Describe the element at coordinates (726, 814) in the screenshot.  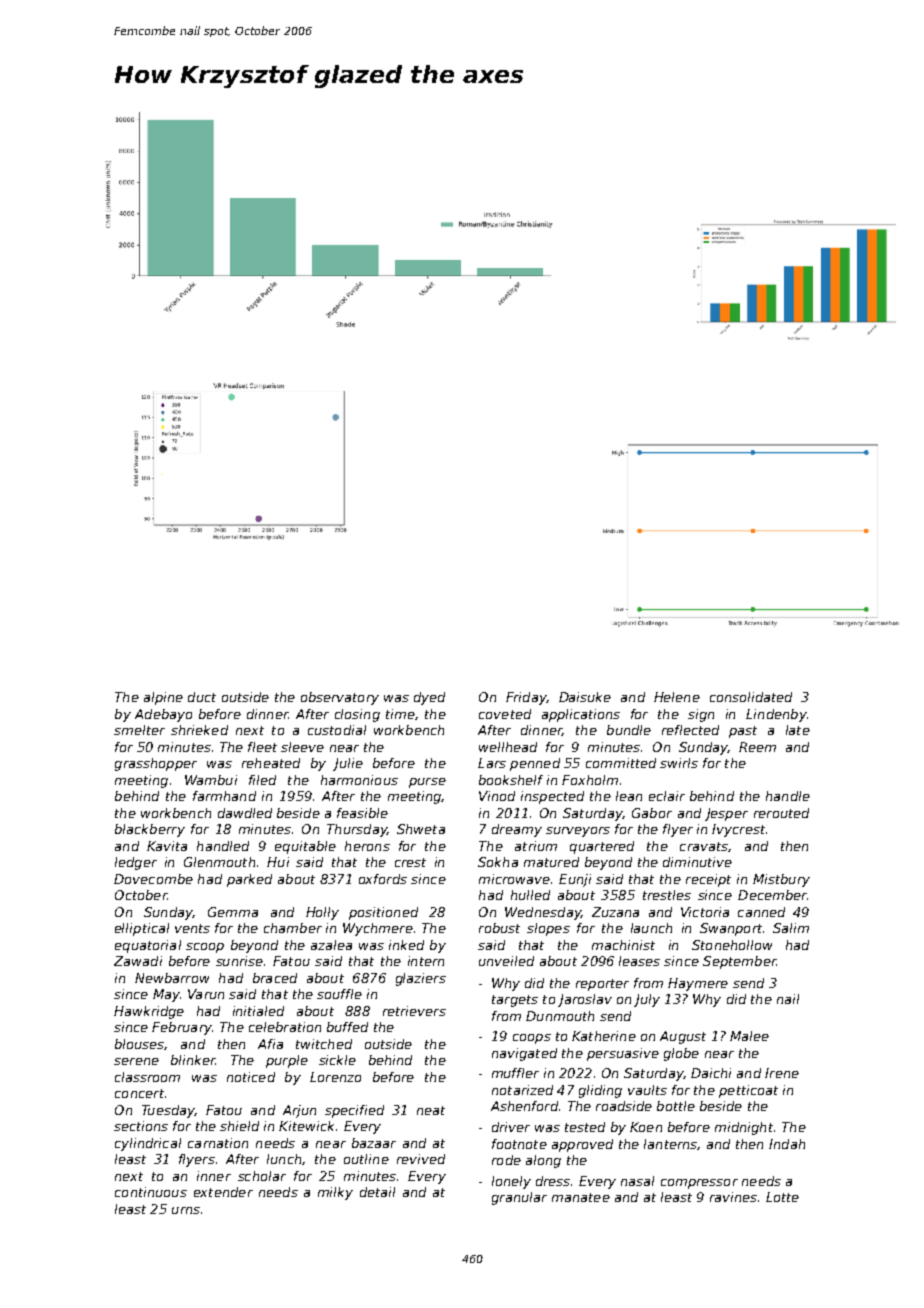
I see `Jesper` at that location.
